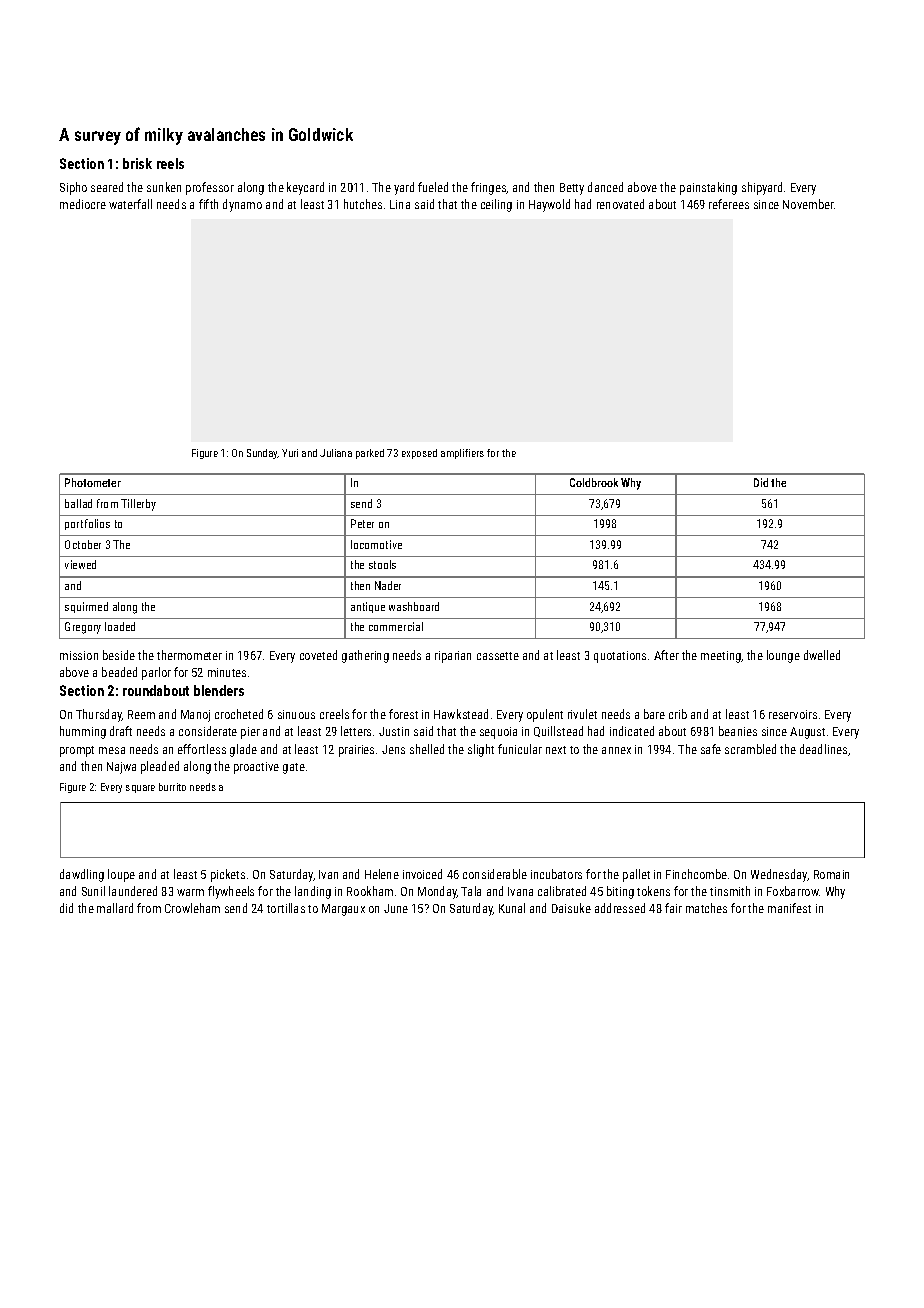  Describe the element at coordinates (708, 188) in the screenshot. I see `painstaking` at that location.
